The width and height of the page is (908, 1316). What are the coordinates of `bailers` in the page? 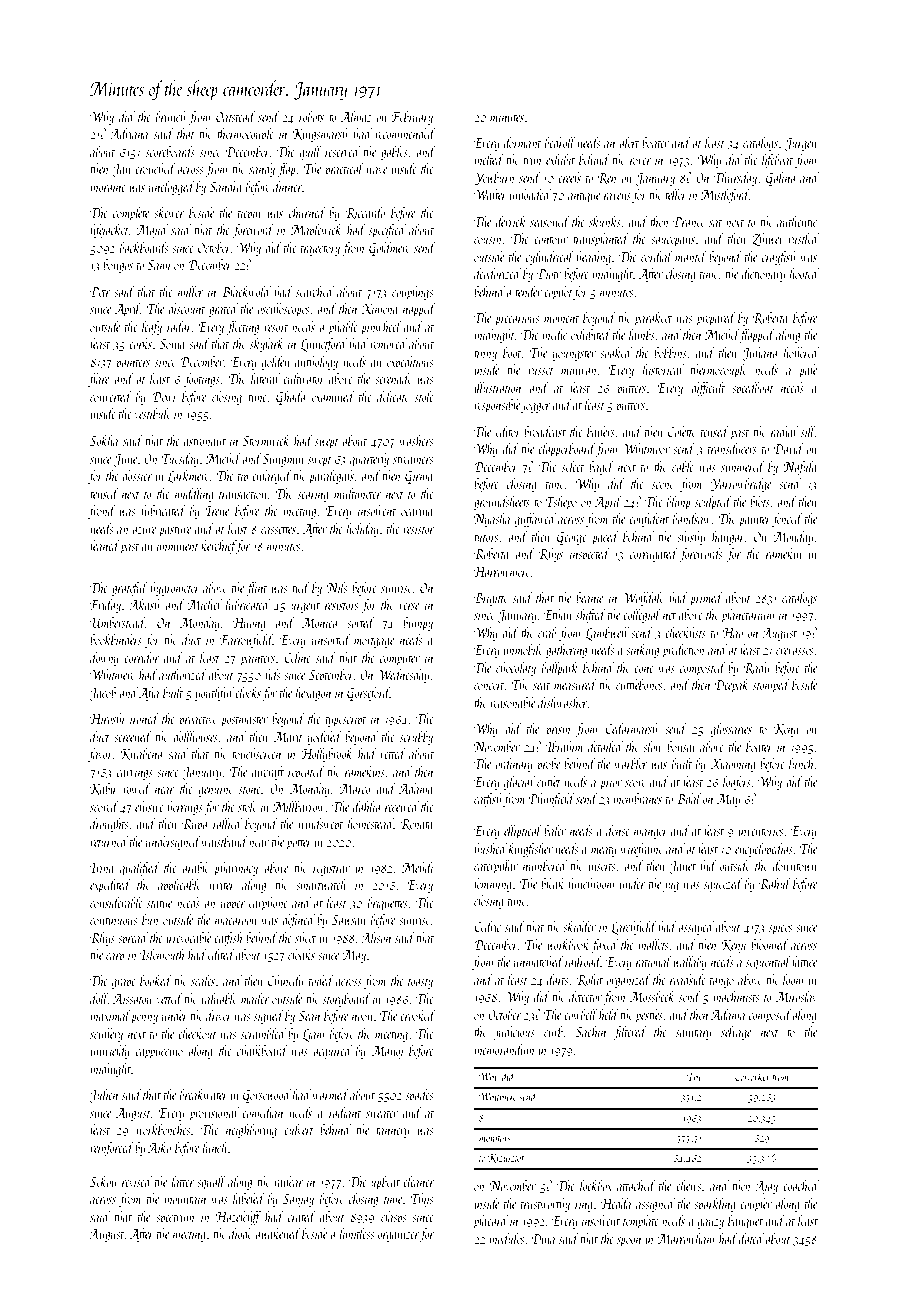 It's located at (601, 431).
